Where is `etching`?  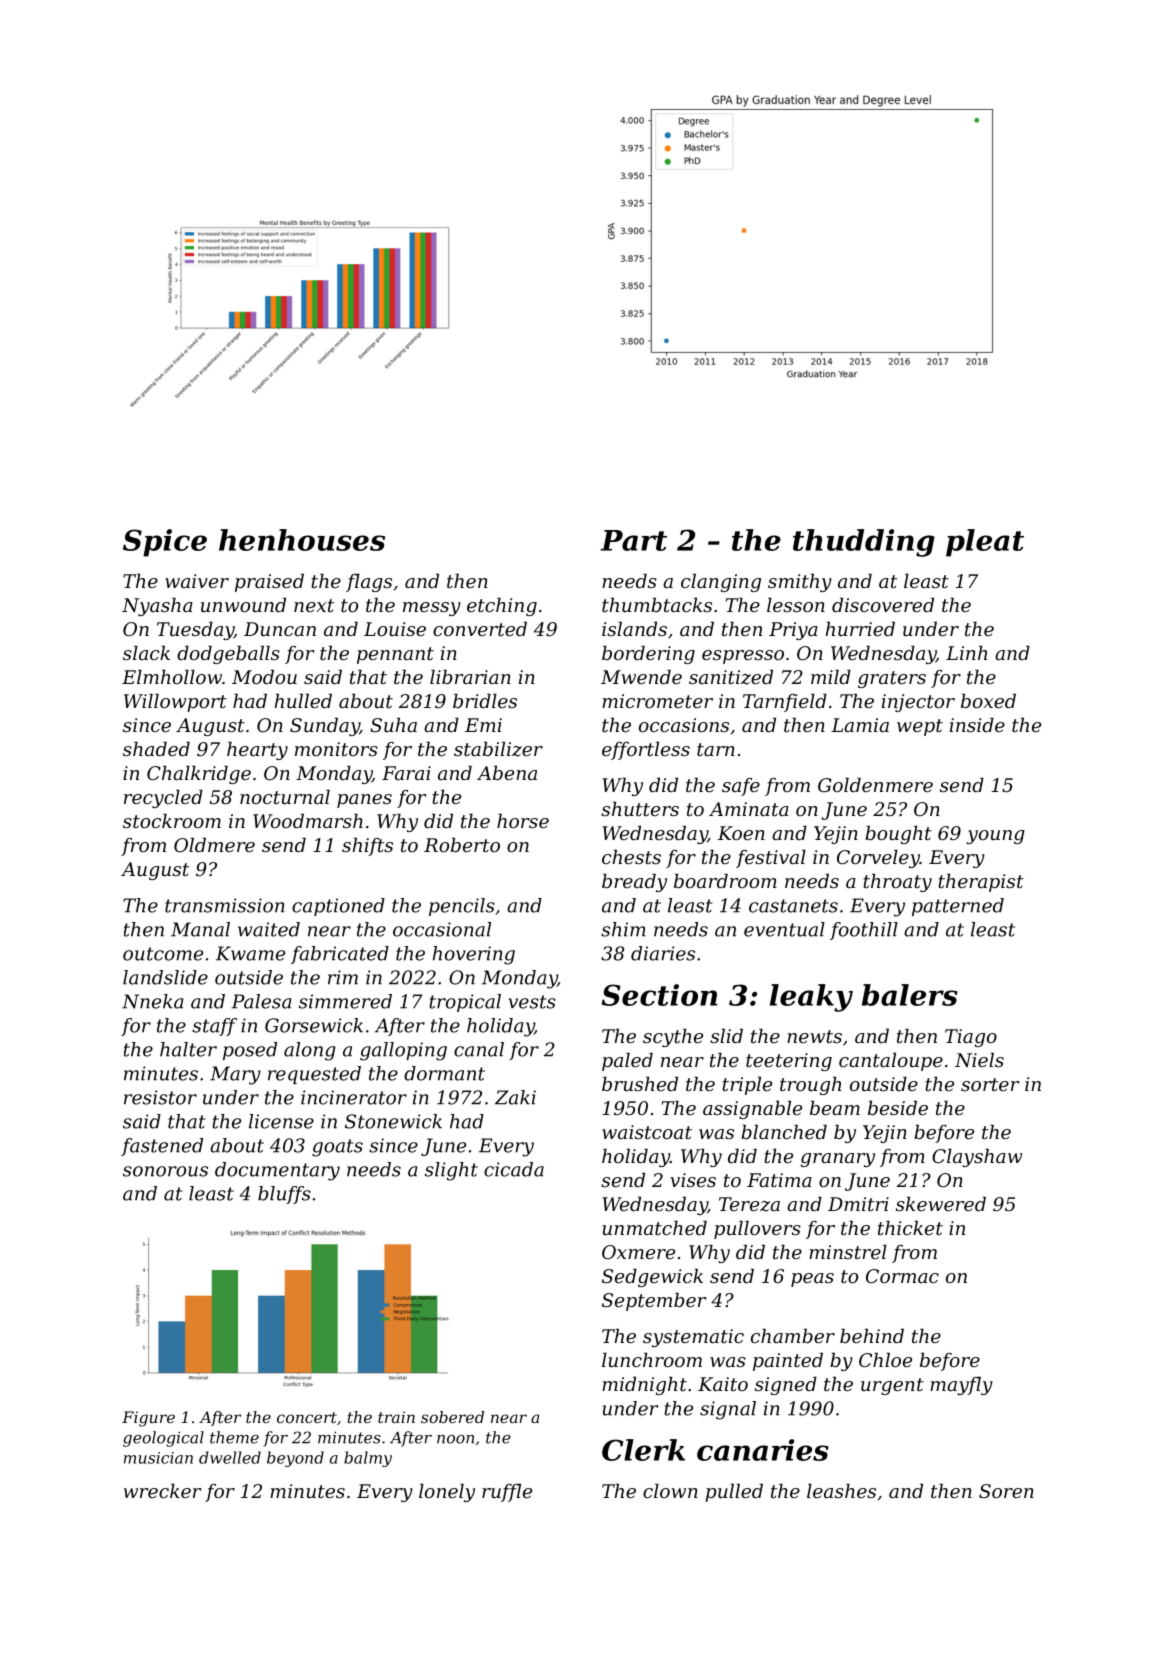
etching is located at coordinates (502, 606).
